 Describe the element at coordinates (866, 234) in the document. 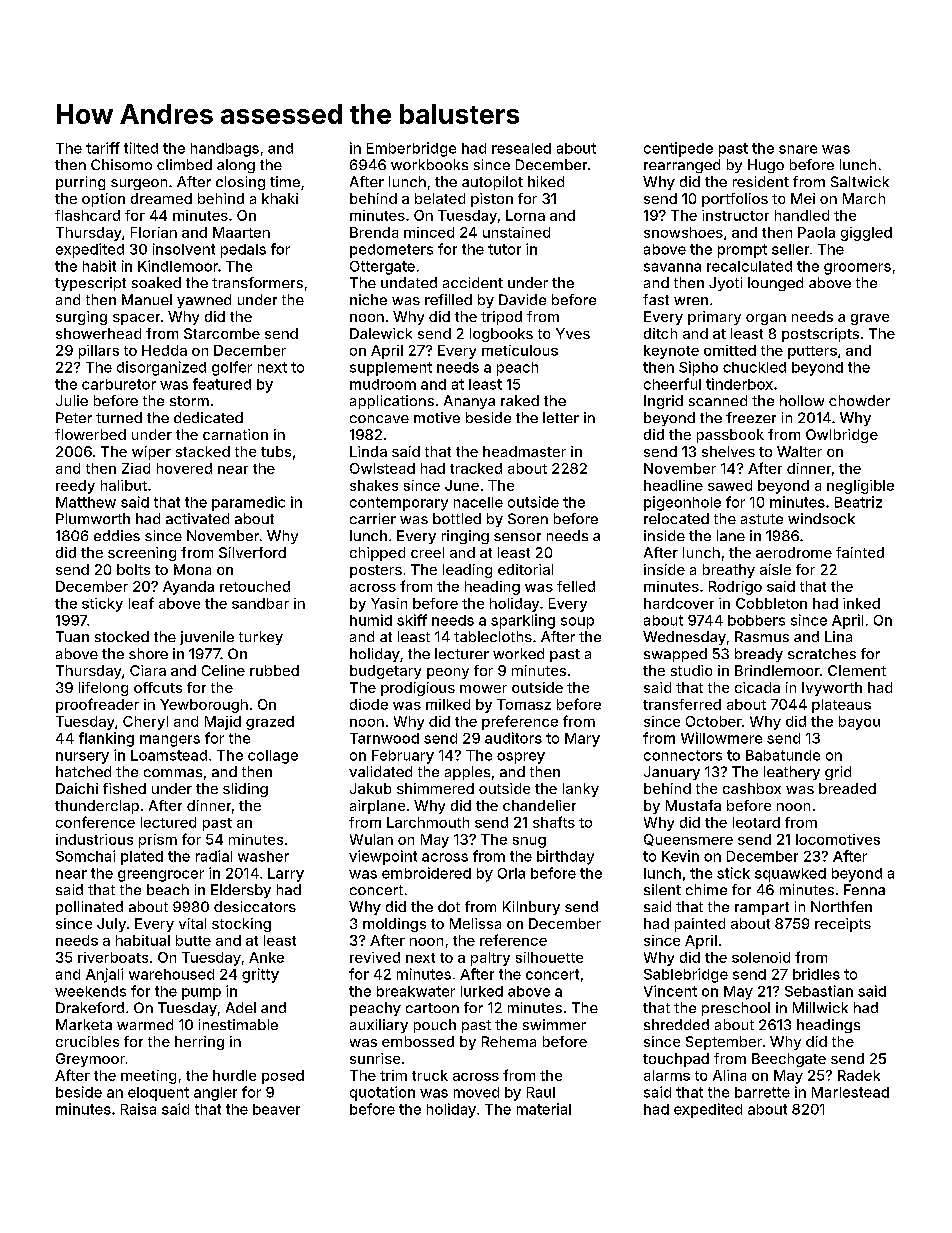

I see `giggled` at that location.
